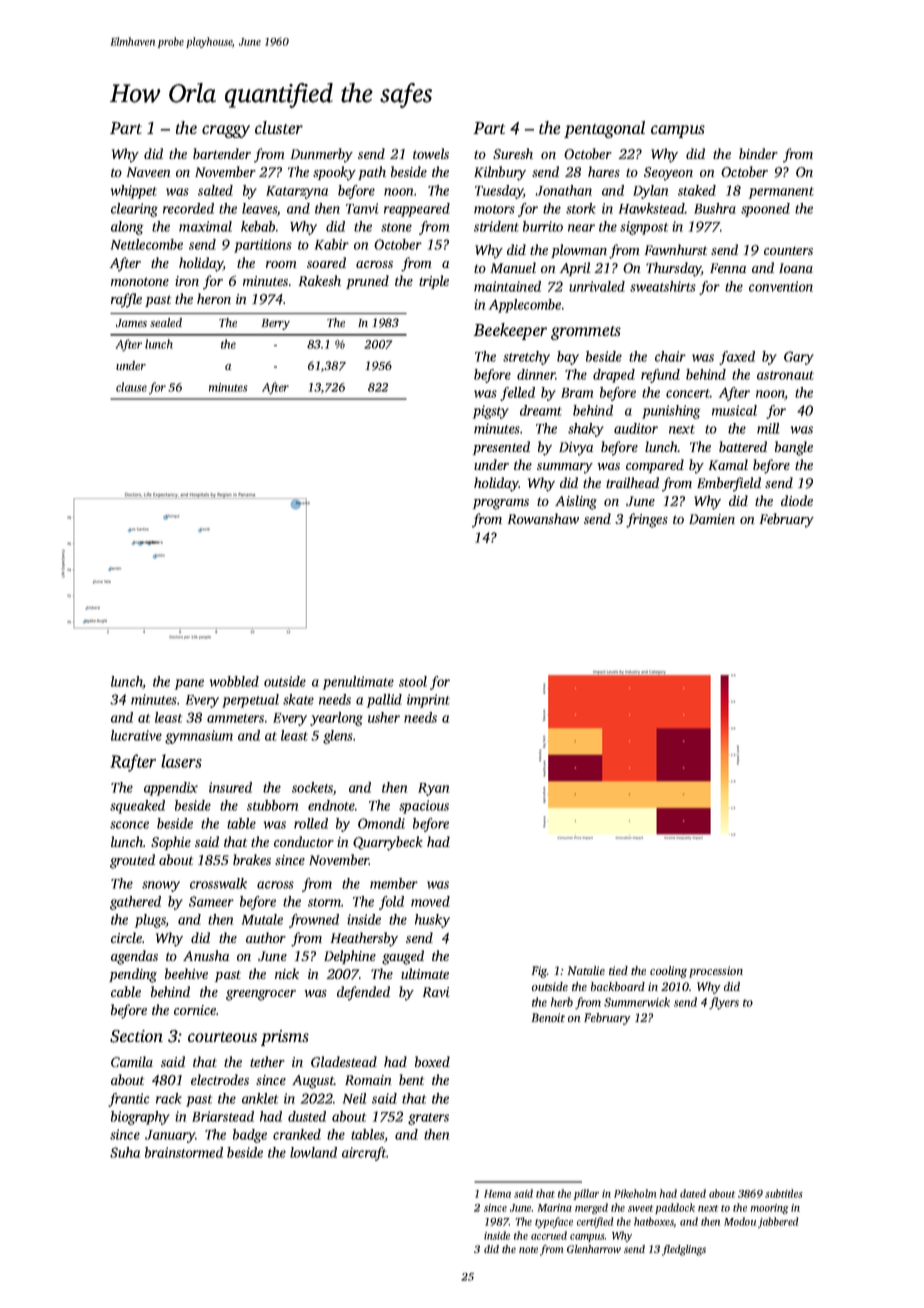  I want to click on James, so click(131, 323).
